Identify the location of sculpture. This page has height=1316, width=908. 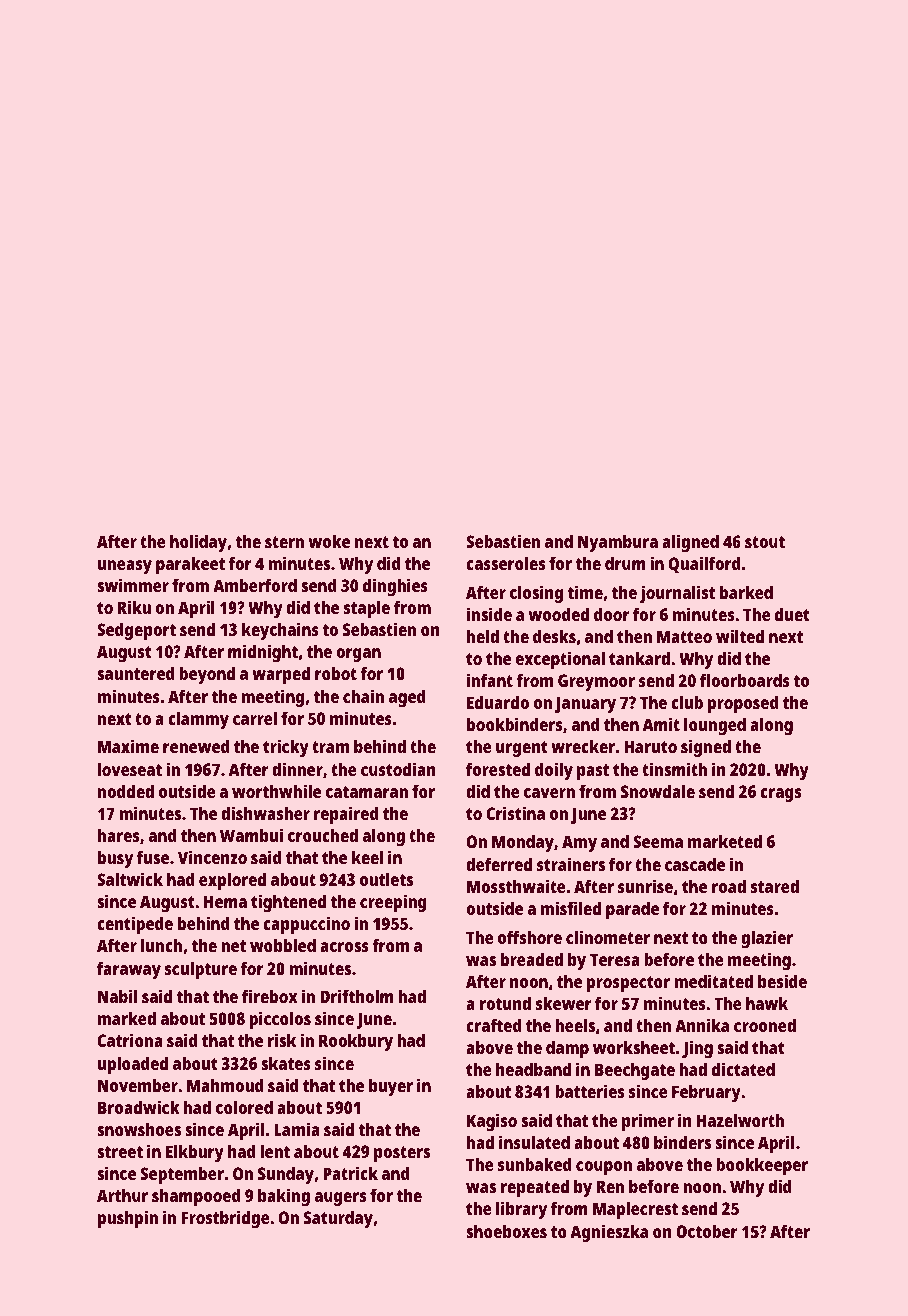
(201, 970).
